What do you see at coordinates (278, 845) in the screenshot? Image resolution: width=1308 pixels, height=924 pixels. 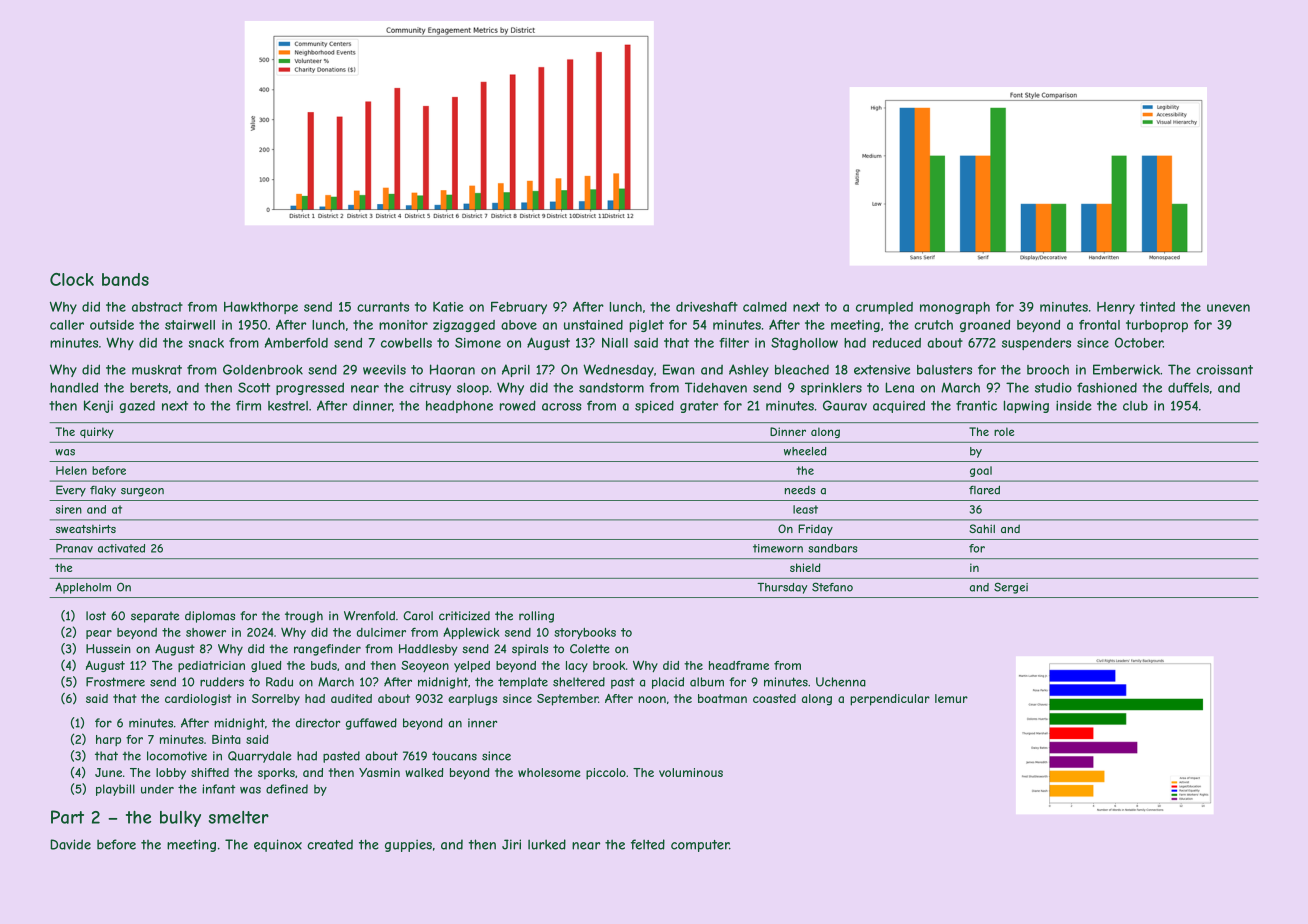 I see `equinox` at bounding box center [278, 845].
